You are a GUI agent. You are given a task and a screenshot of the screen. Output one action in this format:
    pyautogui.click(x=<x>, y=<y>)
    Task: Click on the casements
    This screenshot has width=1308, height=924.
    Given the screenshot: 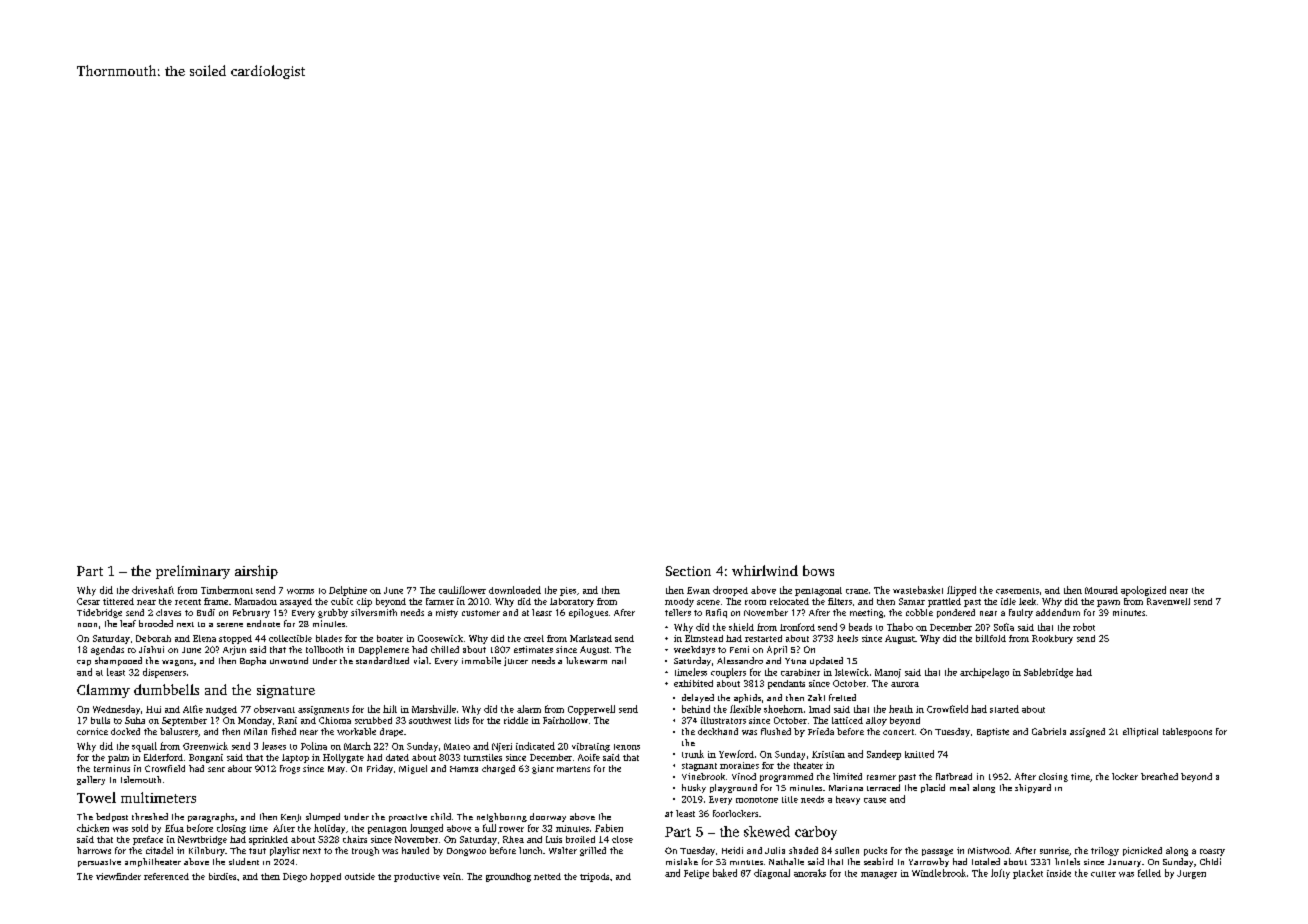 What is the action you would take?
    pyautogui.click(x=1017, y=591)
